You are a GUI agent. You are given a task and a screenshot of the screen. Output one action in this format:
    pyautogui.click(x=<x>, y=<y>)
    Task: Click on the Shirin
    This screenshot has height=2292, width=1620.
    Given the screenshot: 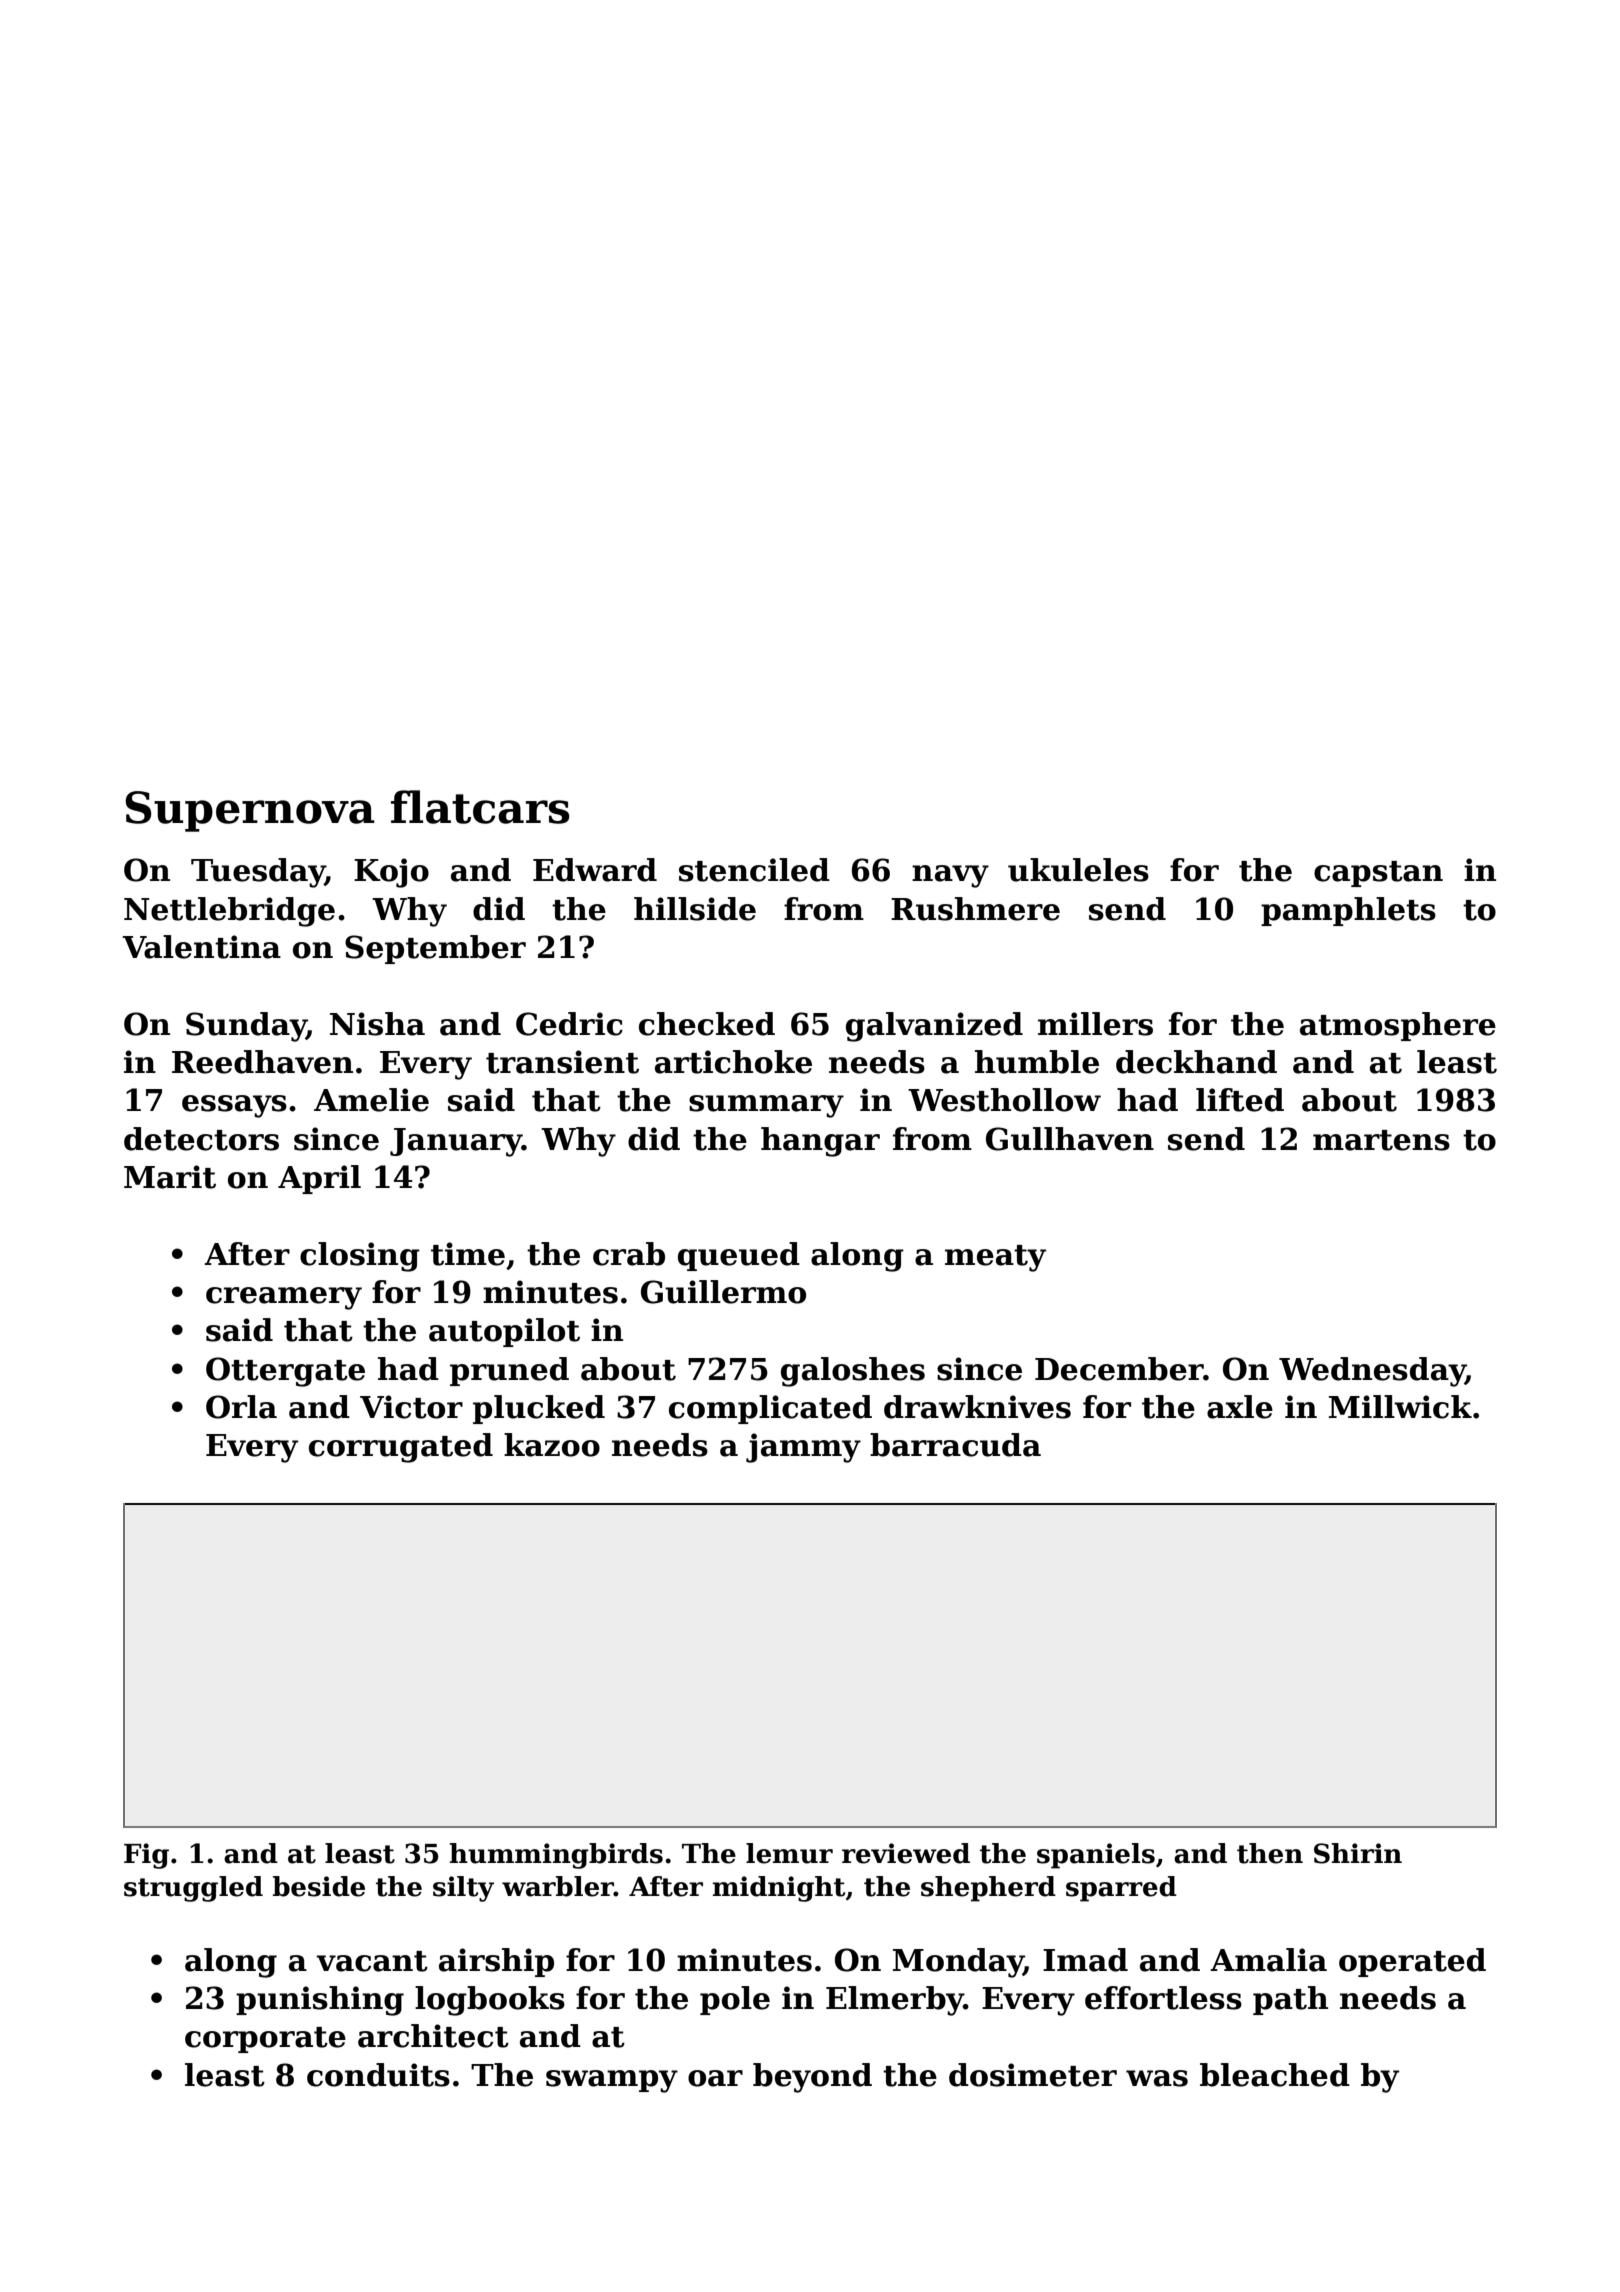 What is the action you would take?
    pyautogui.click(x=1358, y=1853)
